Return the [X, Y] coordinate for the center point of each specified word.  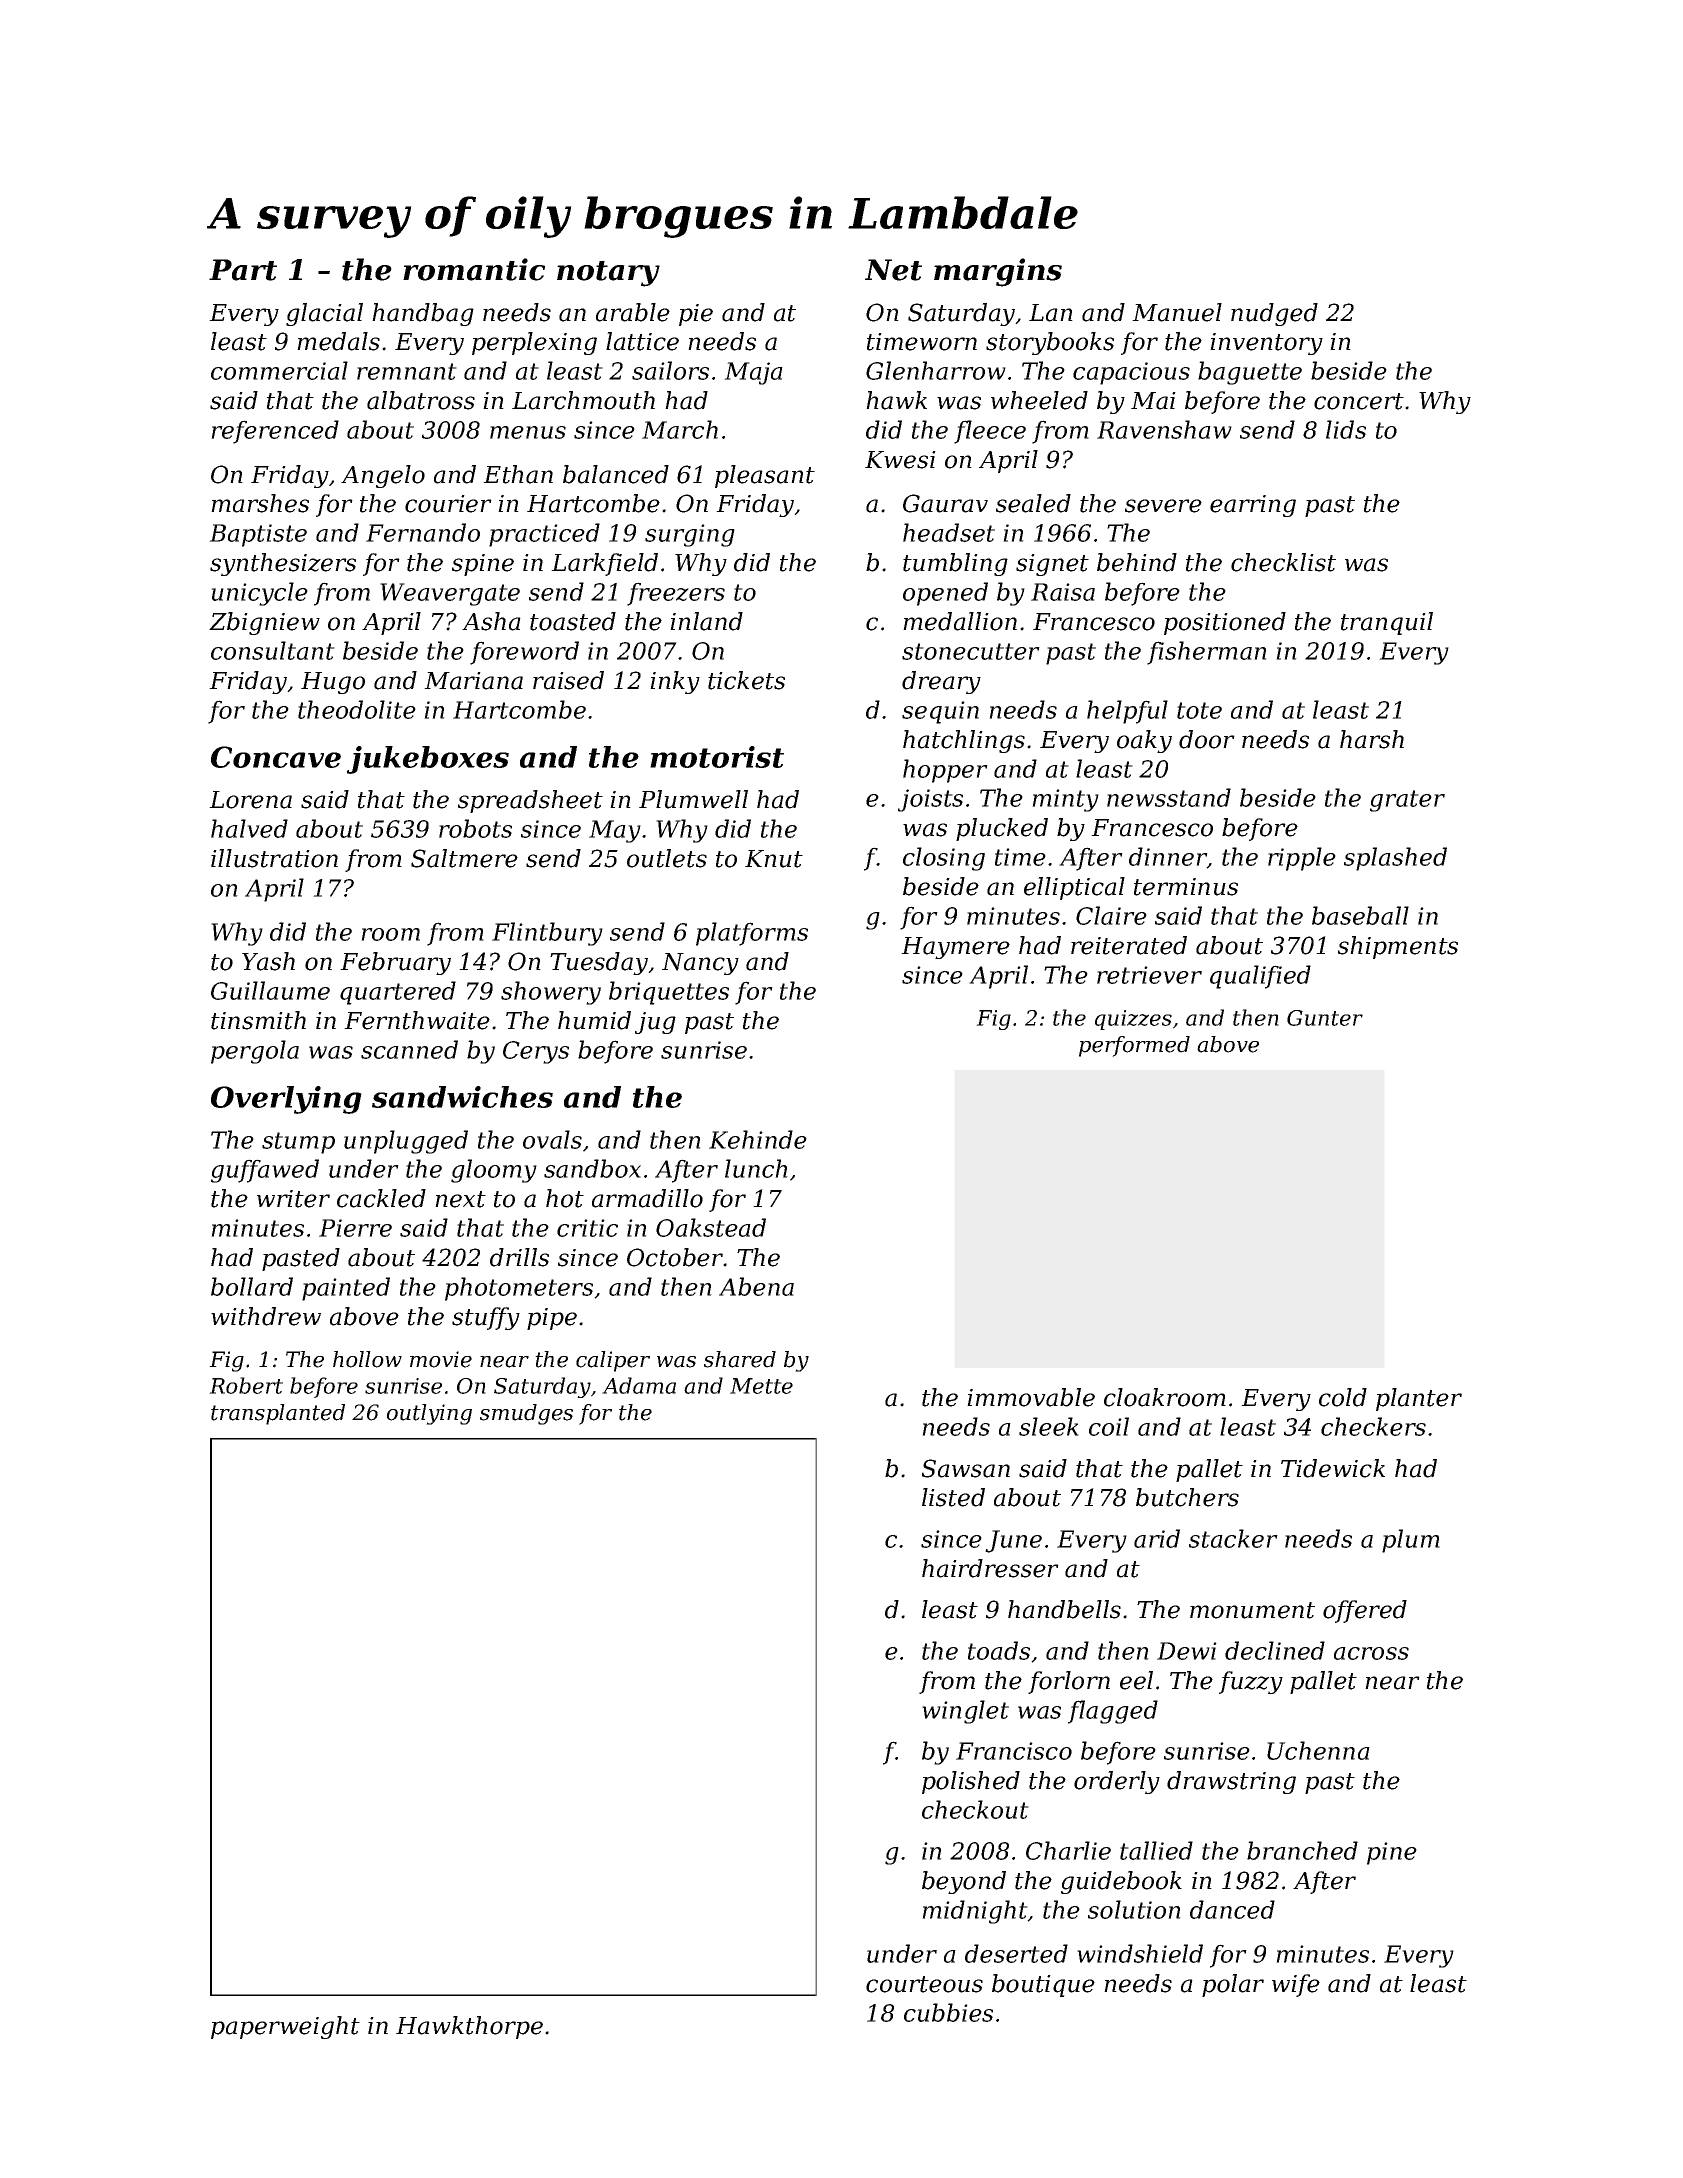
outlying [429, 1414]
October [675, 1257]
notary [608, 274]
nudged [1274, 314]
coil [1109, 1426]
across [1371, 1653]
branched [1302, 1850]
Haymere [955, 948]
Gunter [1325, 1018]
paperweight [285, 2027]
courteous [924, 1984]
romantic [474, 269]
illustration [274, 858]
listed [953, 1497]
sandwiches [462, 1097]
